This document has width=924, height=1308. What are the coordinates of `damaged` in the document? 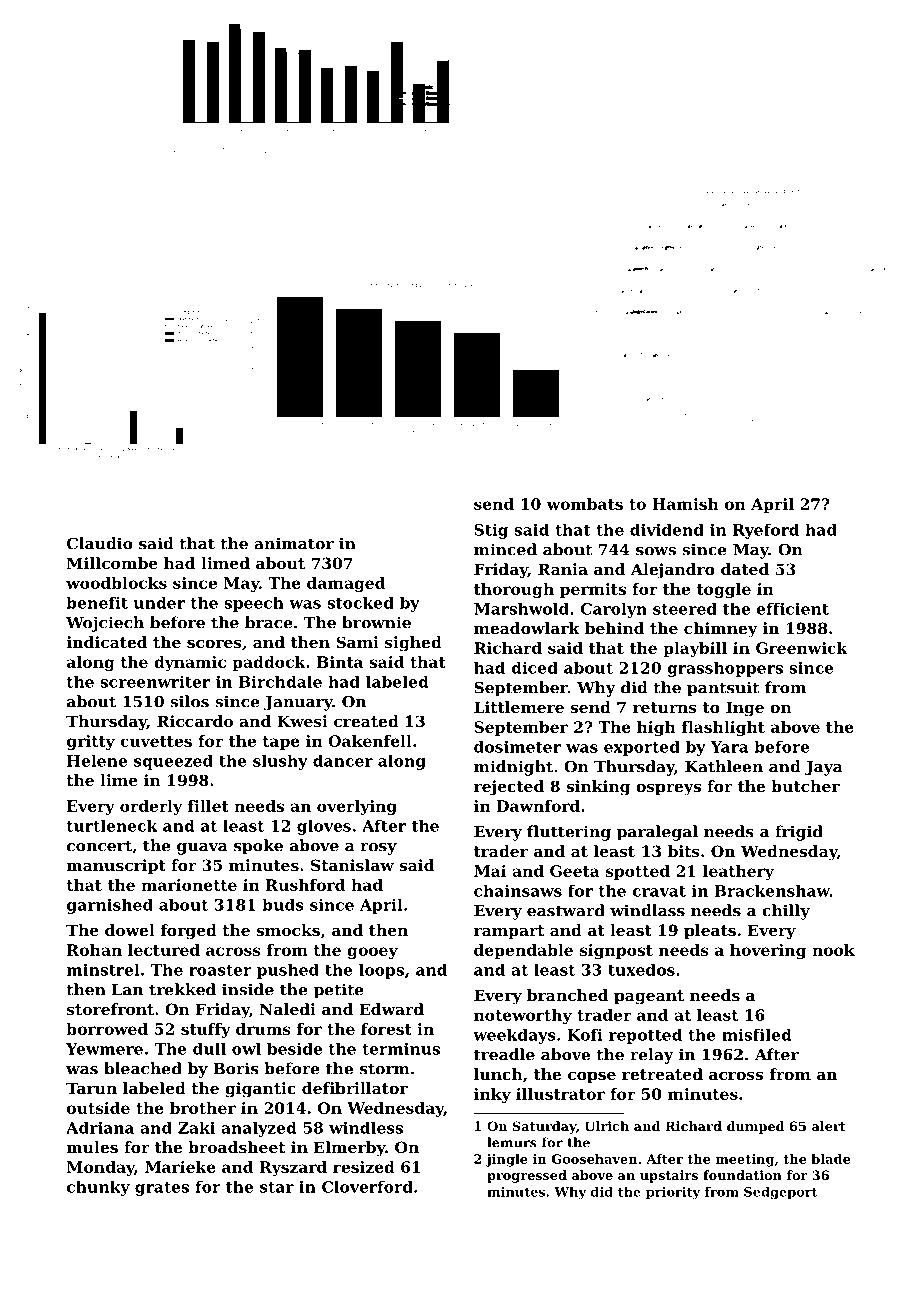 It's located at (346, 584).
